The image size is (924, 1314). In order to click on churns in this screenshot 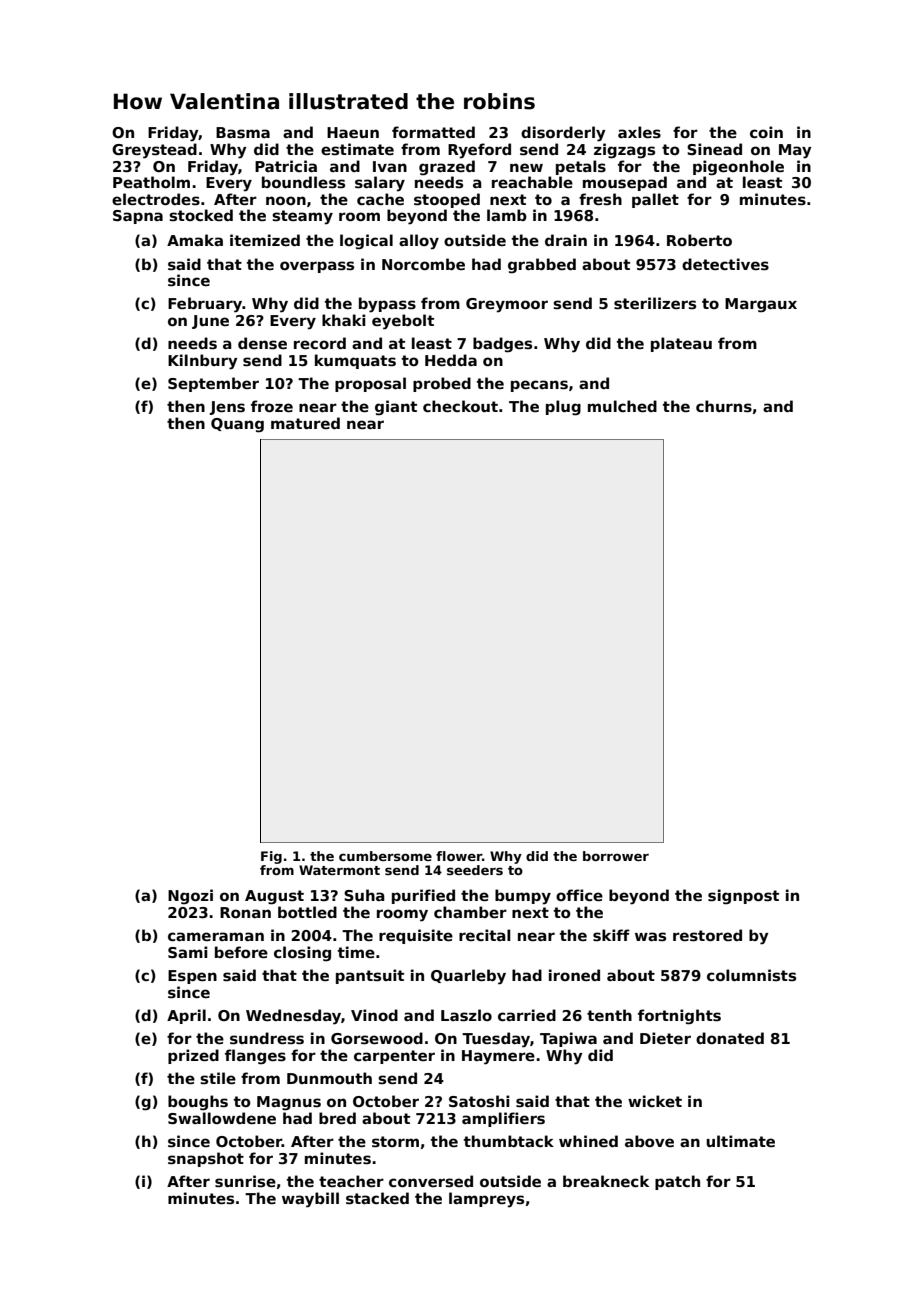, I will do `click(724, 406)`.
